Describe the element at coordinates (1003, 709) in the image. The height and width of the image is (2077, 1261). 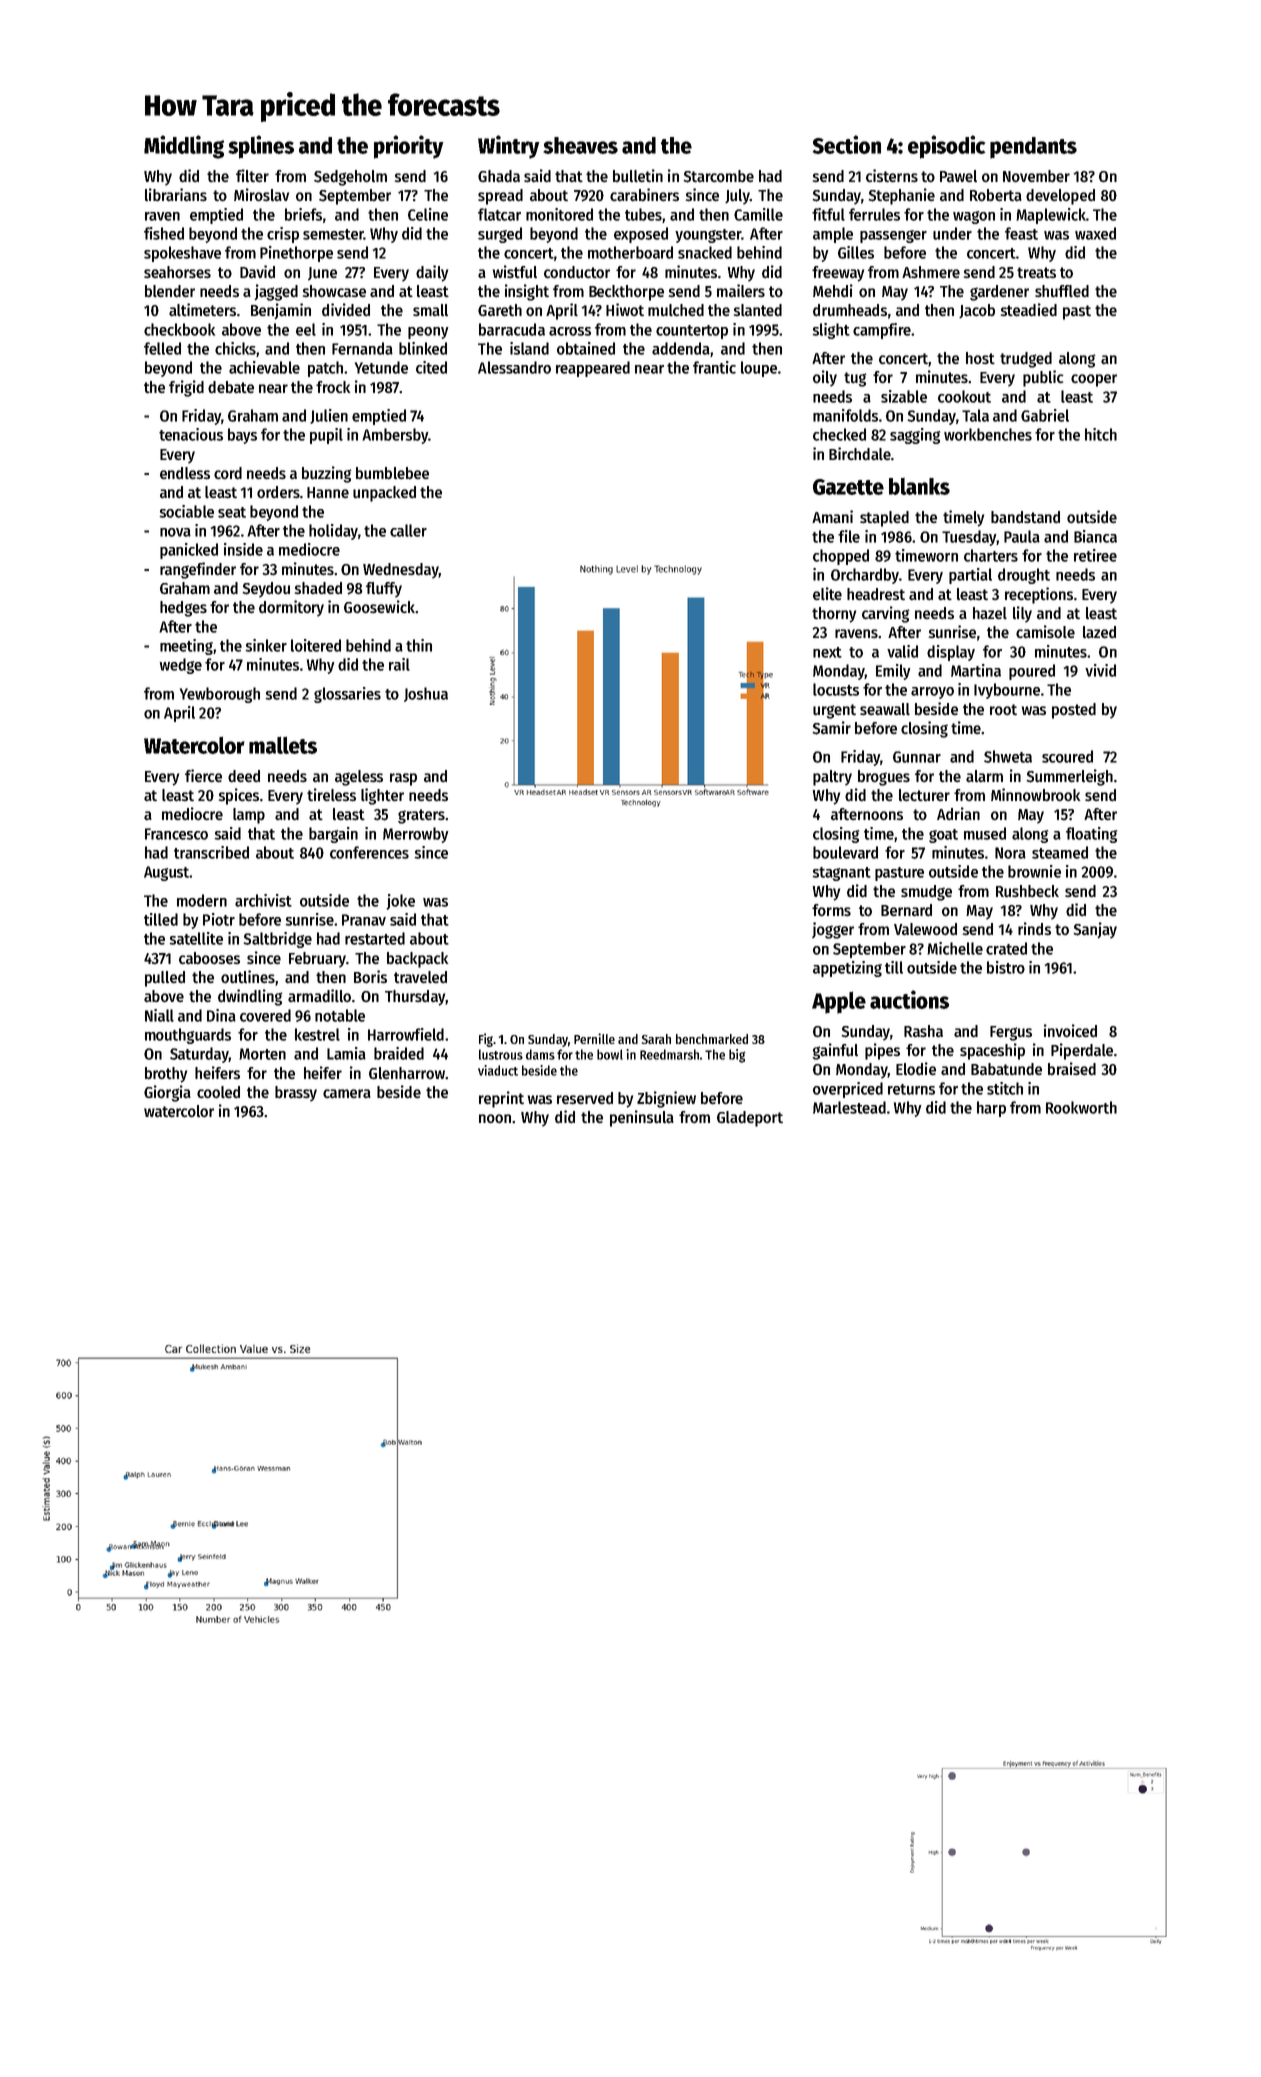
I see `root` at that location.
